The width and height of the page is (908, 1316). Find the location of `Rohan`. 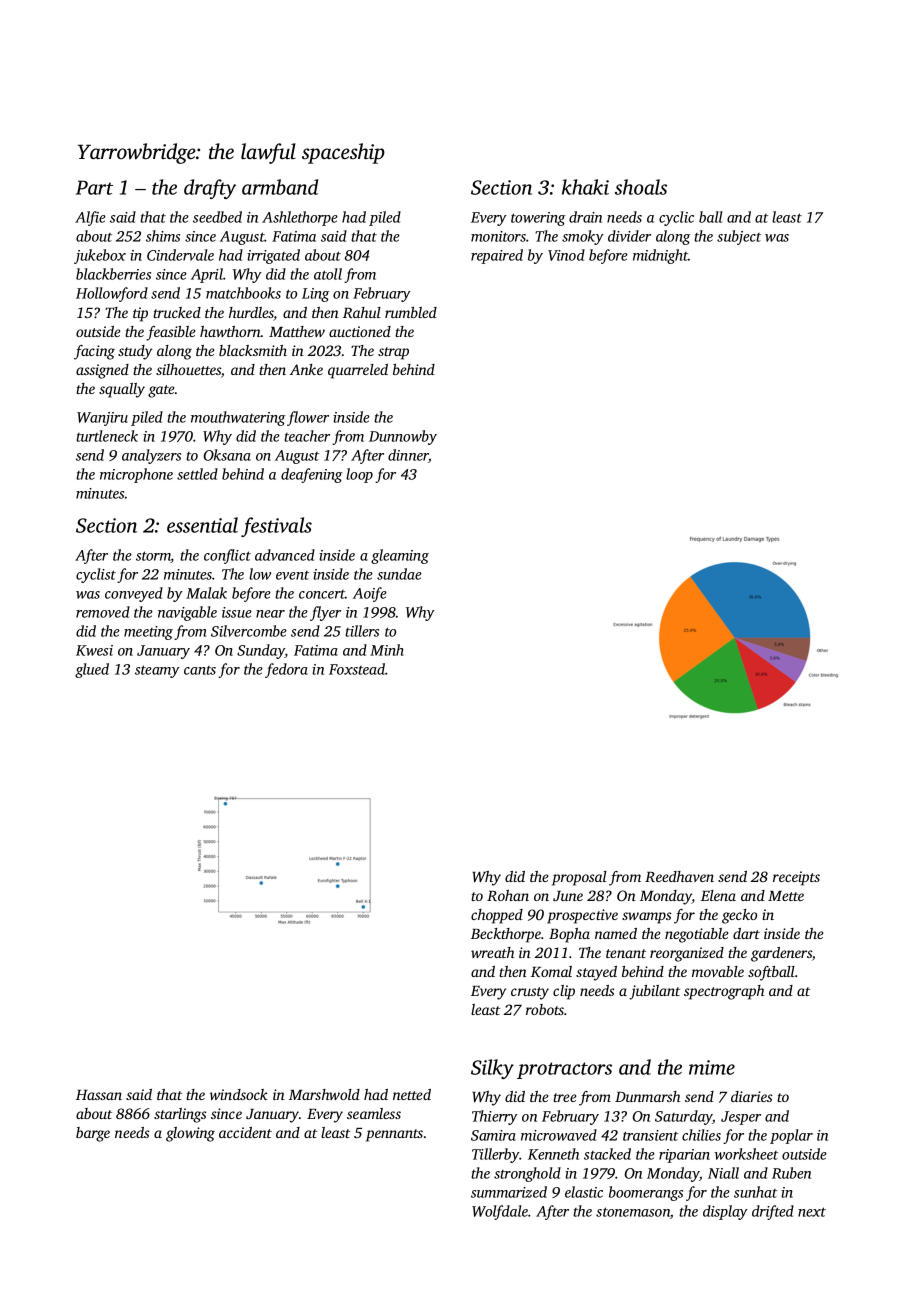

Rohan is located at coordinates (508, 895).
